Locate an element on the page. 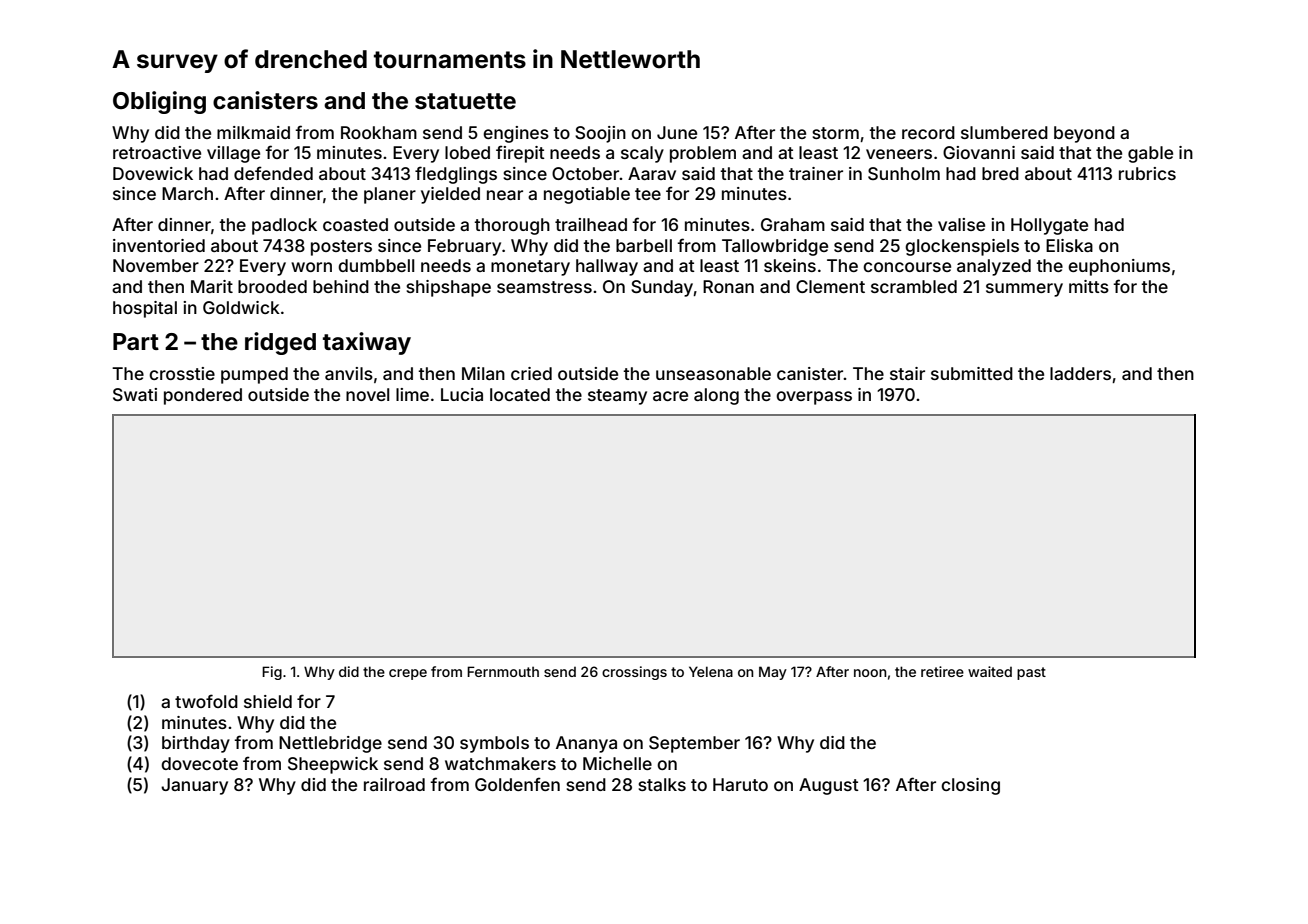 The width and height of the page is (1308, 924). railroad is located at coordinates (394, 784).
